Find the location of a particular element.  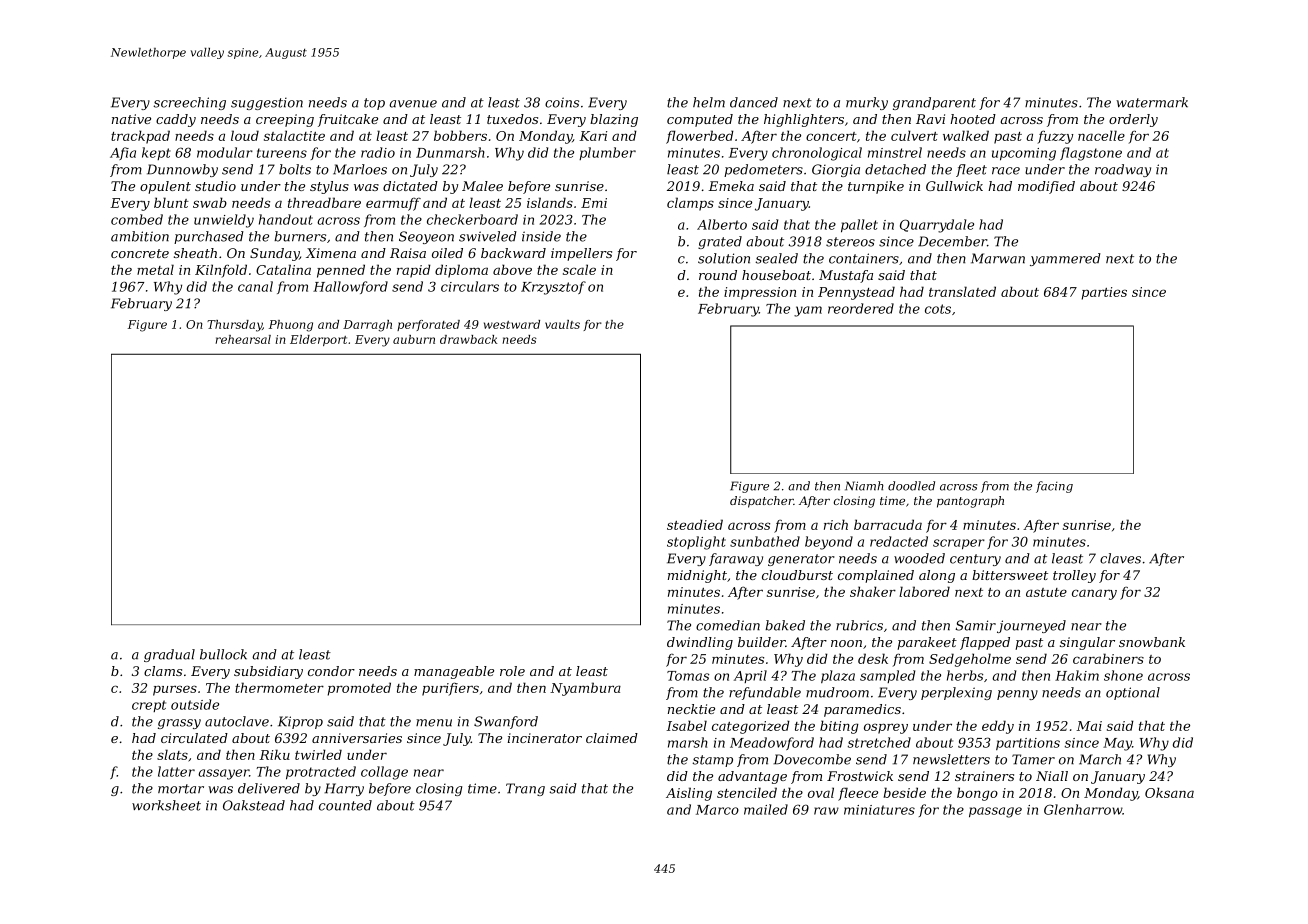

translated is located at coordinates (962, 291).
